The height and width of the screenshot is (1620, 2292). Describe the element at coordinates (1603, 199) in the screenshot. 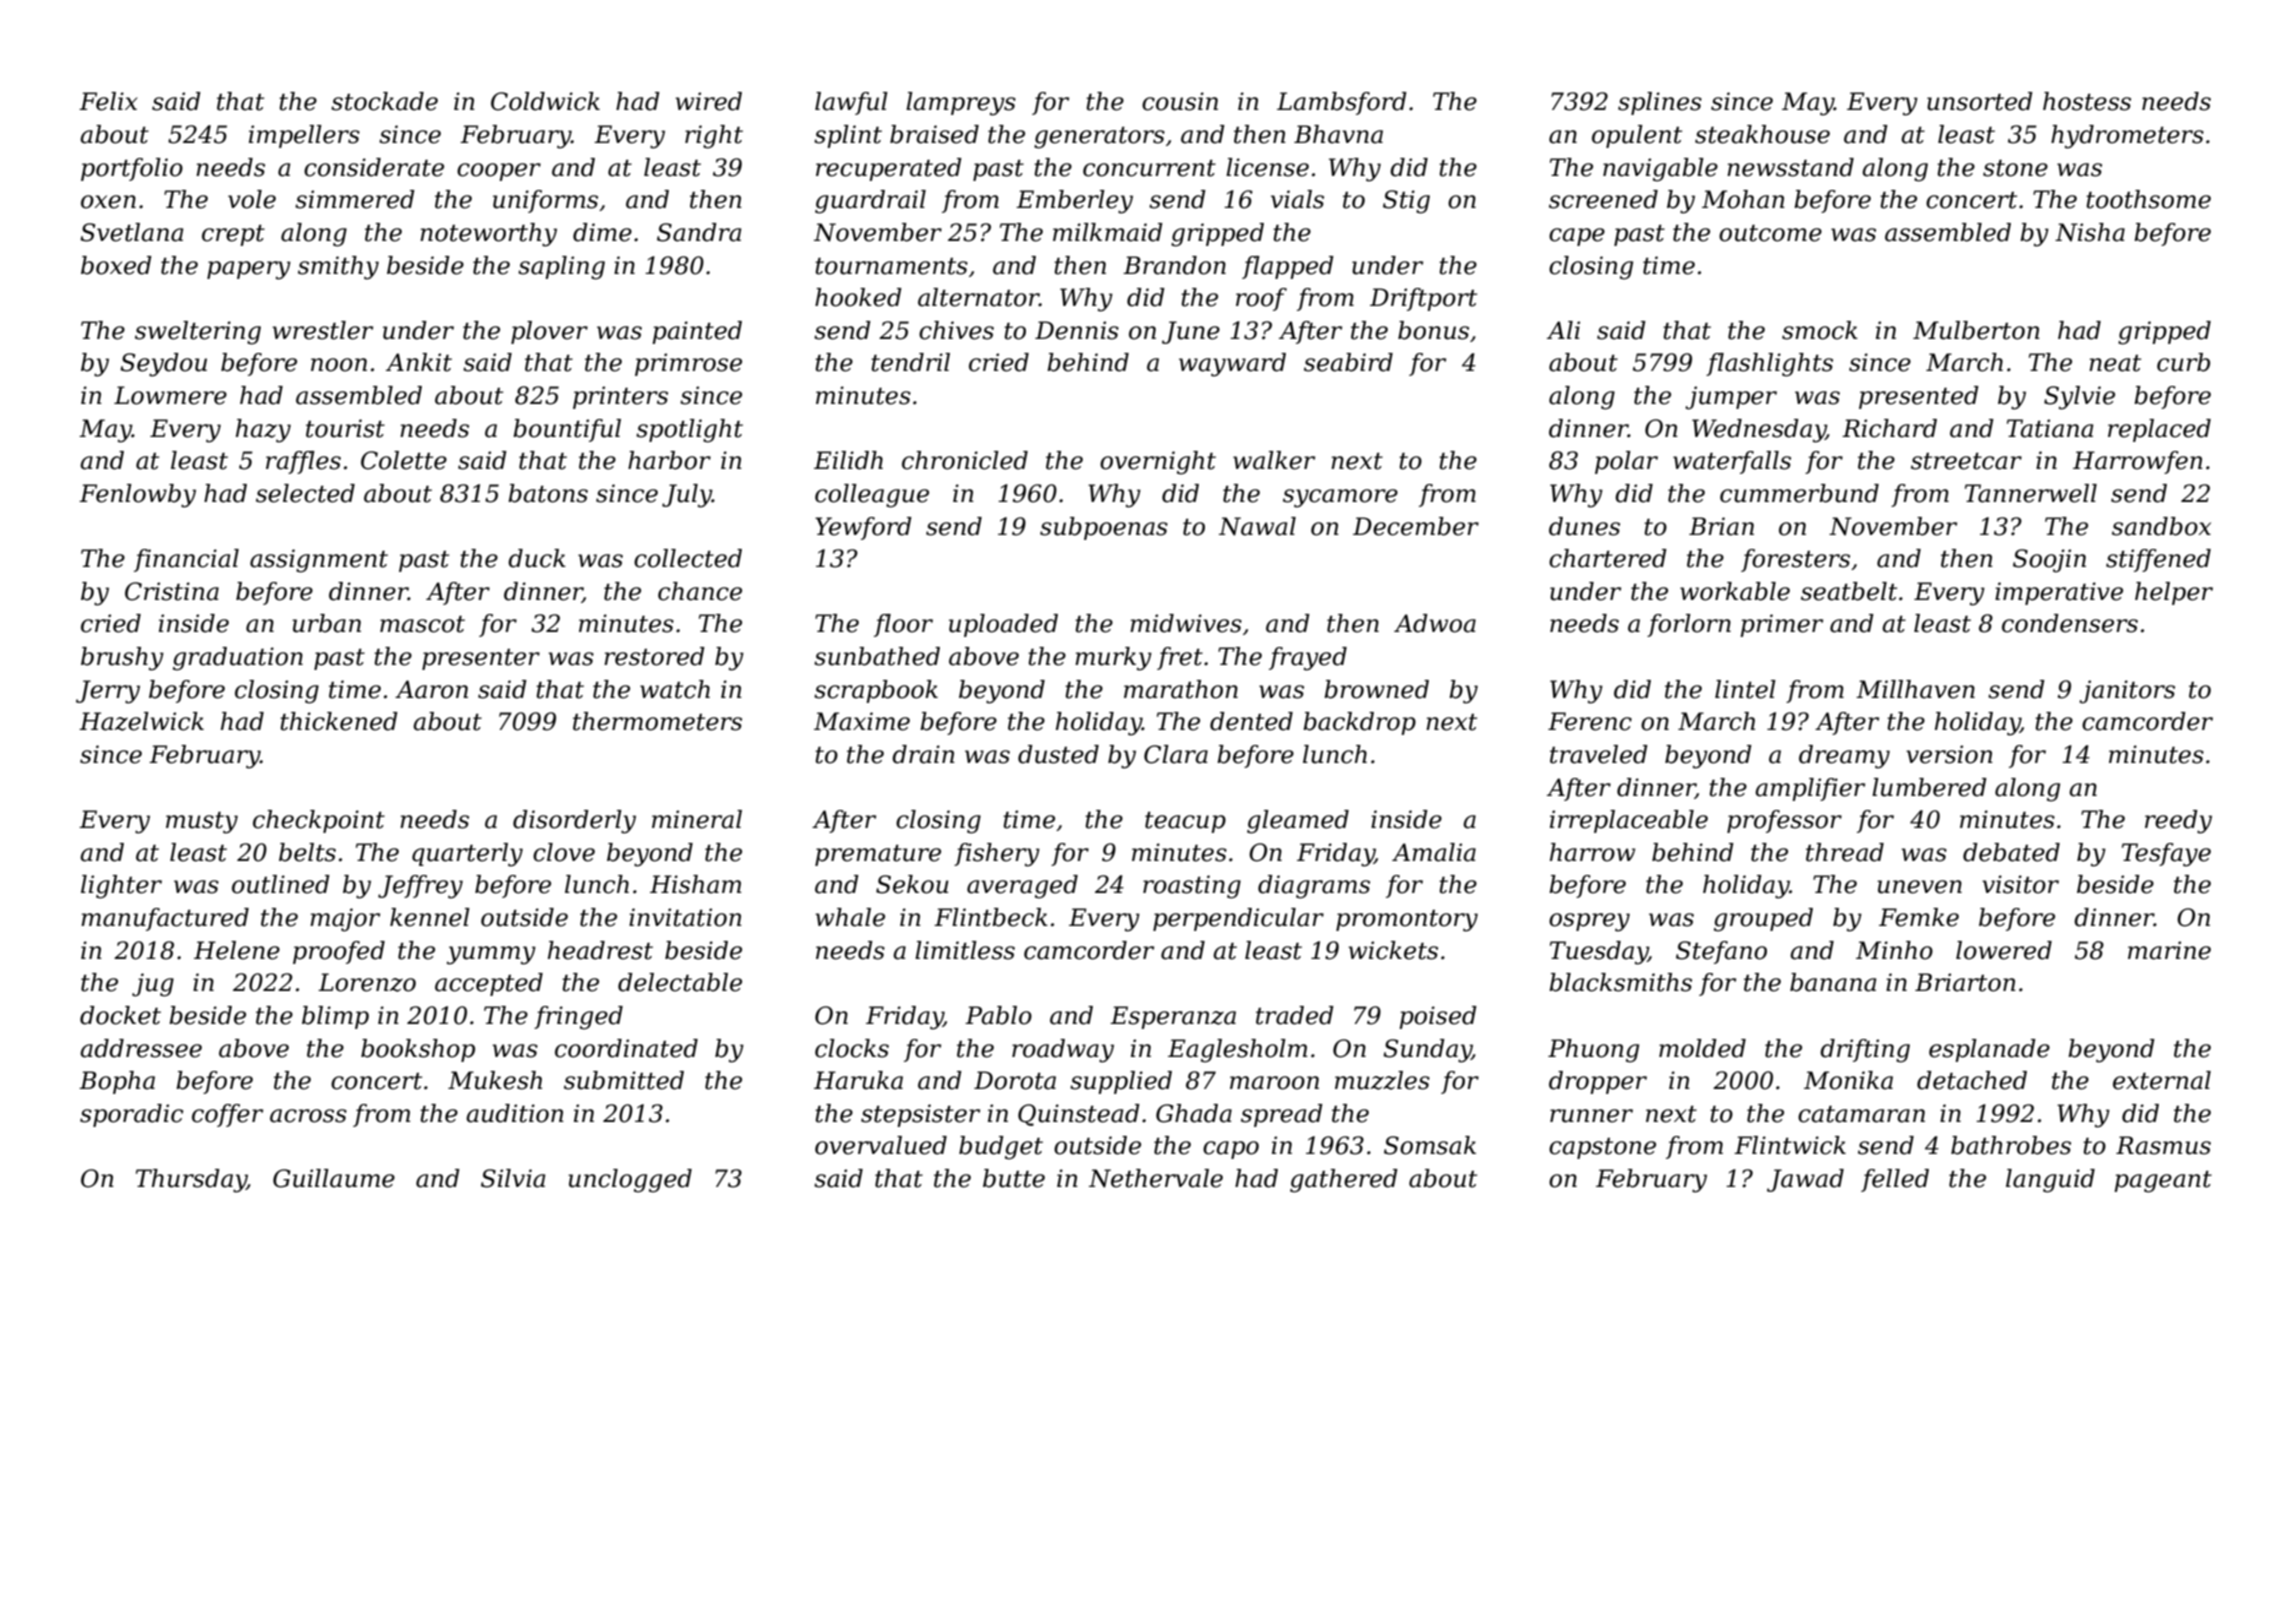

I see `screened` at that location.
